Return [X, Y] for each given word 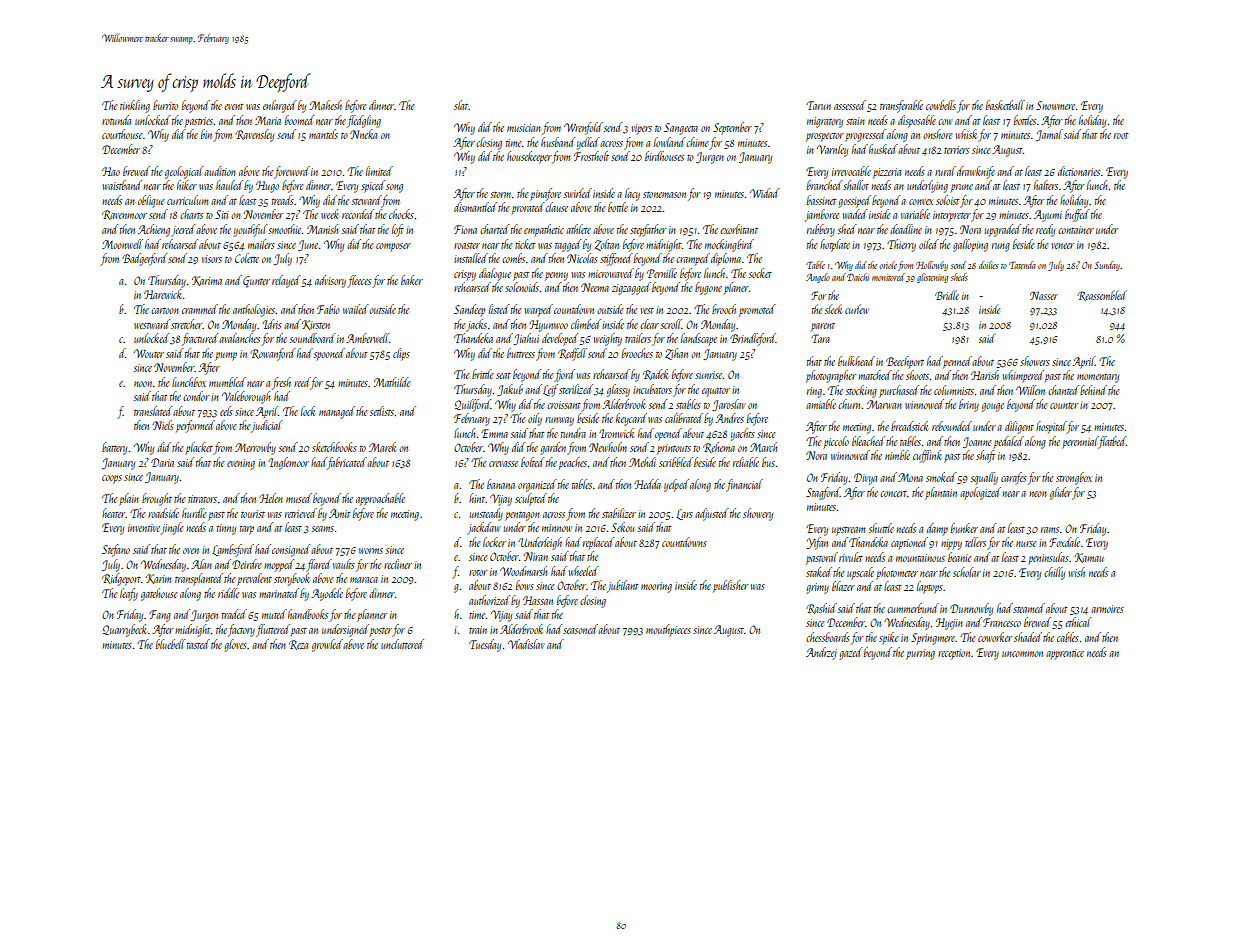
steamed [1029, 608]
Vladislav [526, 644]
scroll [671, 324]
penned [958, 362]
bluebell [171, 644]
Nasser [1044, 295]
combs [513, 258]
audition [220, 171]
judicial [267, 426]
